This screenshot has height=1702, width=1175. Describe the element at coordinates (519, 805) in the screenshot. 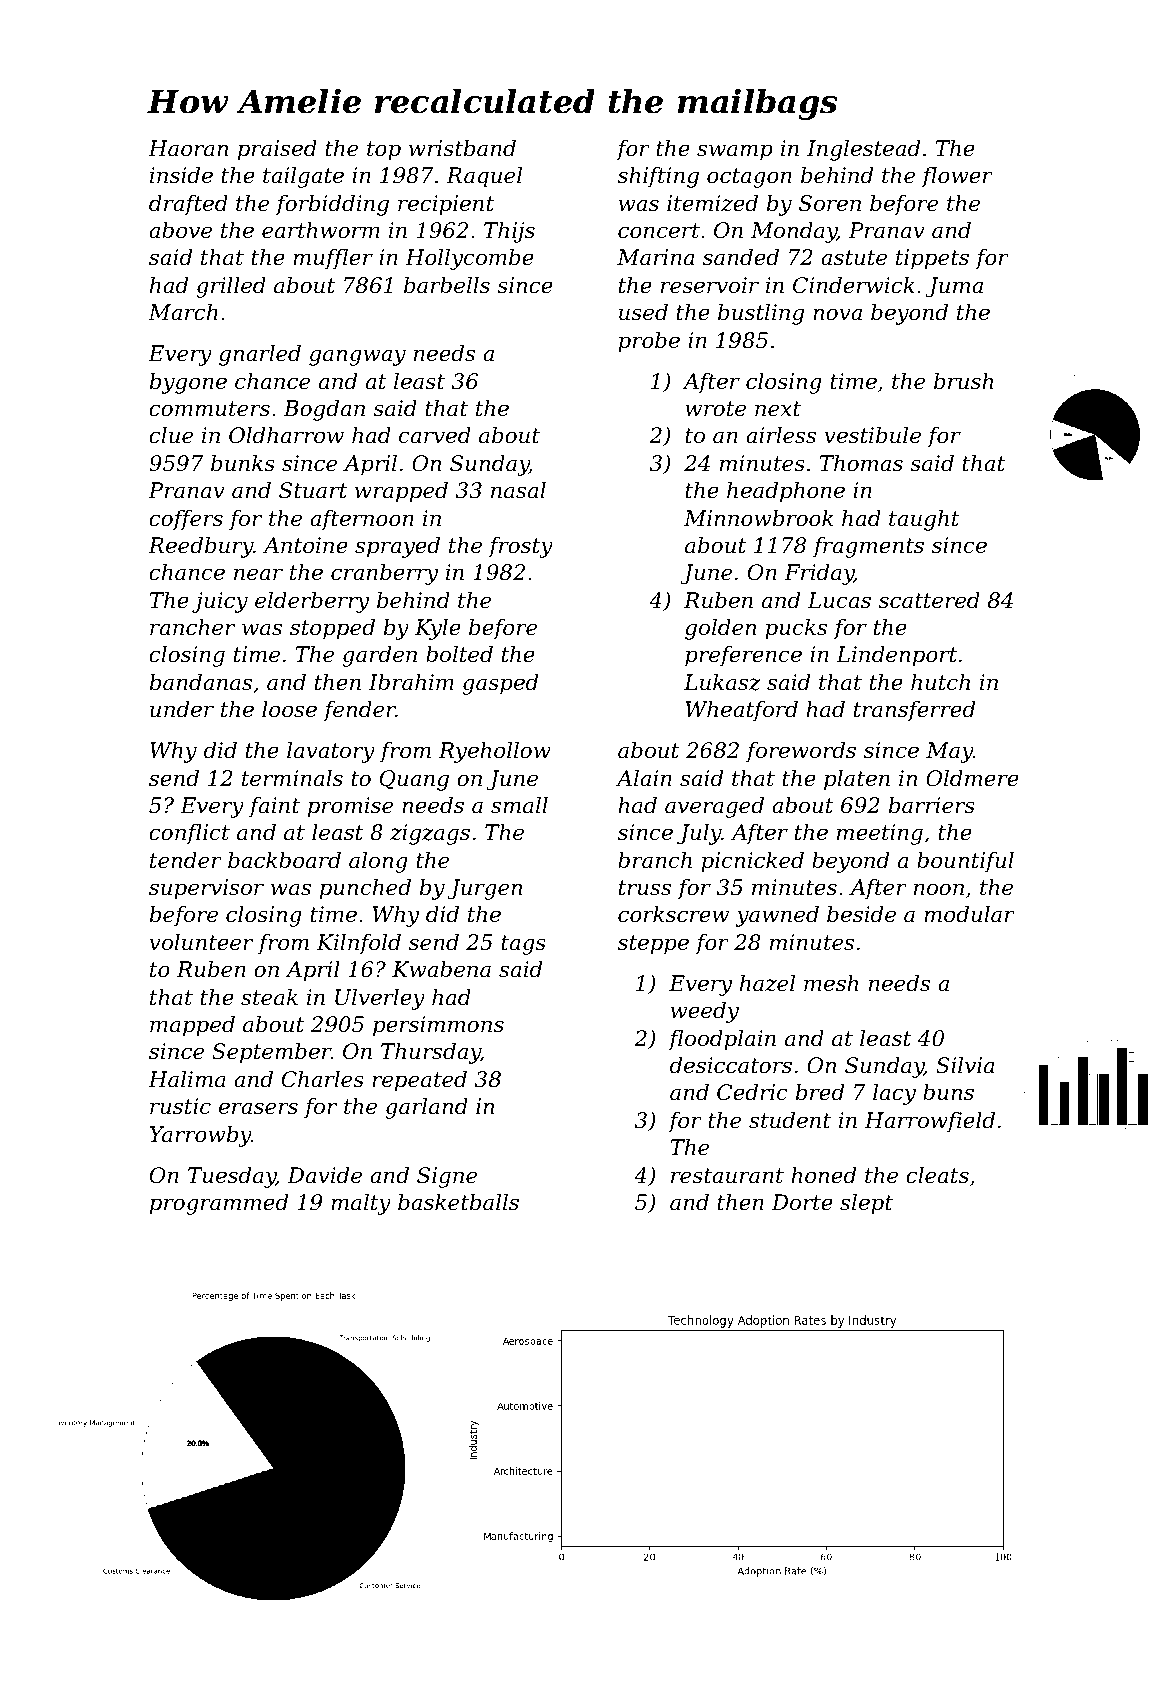

I see `small` at that location.
